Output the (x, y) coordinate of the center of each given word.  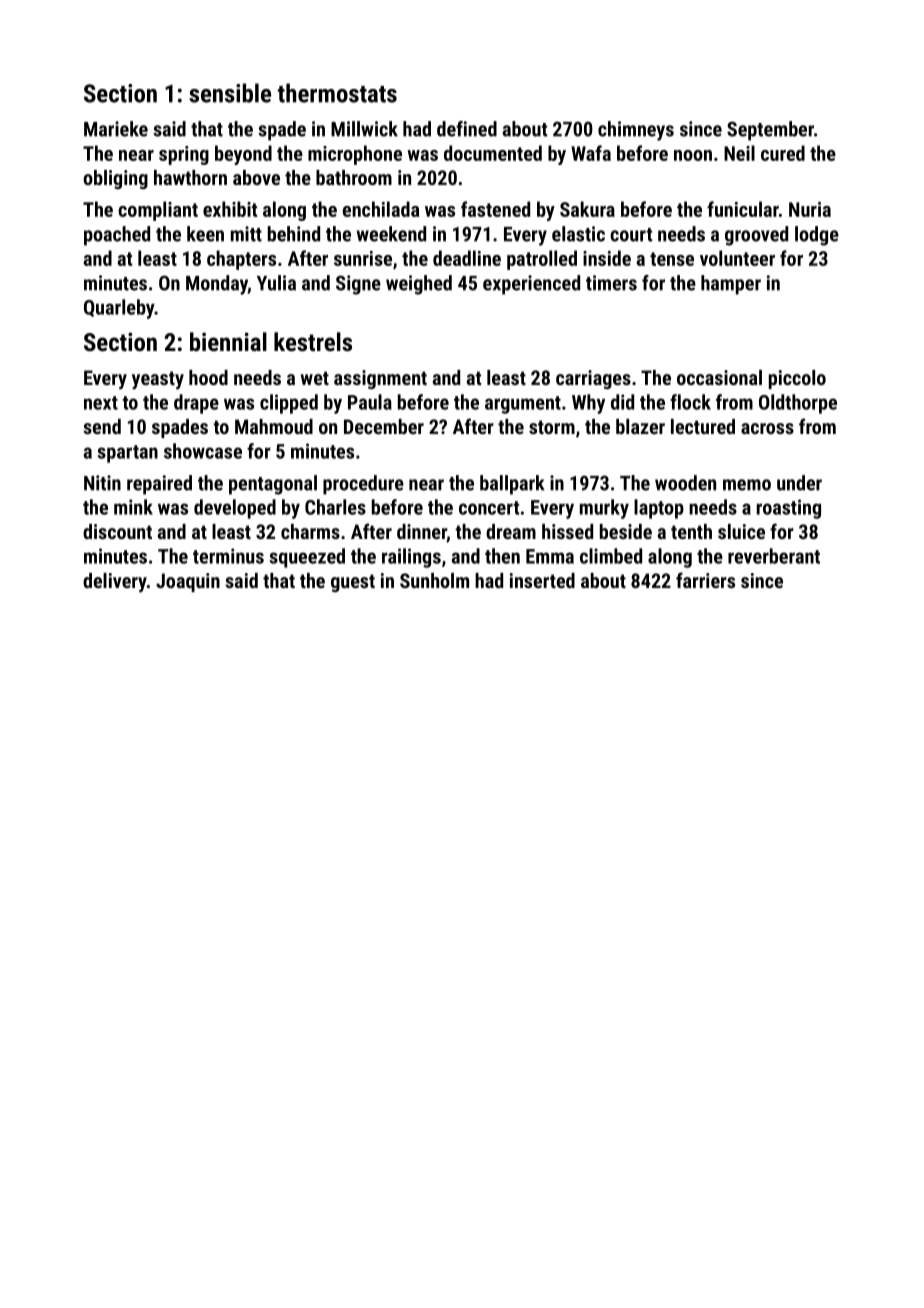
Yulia (276, 283)
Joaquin (188, 582)
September (770, 131)
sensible (230, 93)
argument (523, 405)
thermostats (337, 93)
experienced (531, 285)
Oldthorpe (798, 404)
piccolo (797, 379)
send (102, 426)
